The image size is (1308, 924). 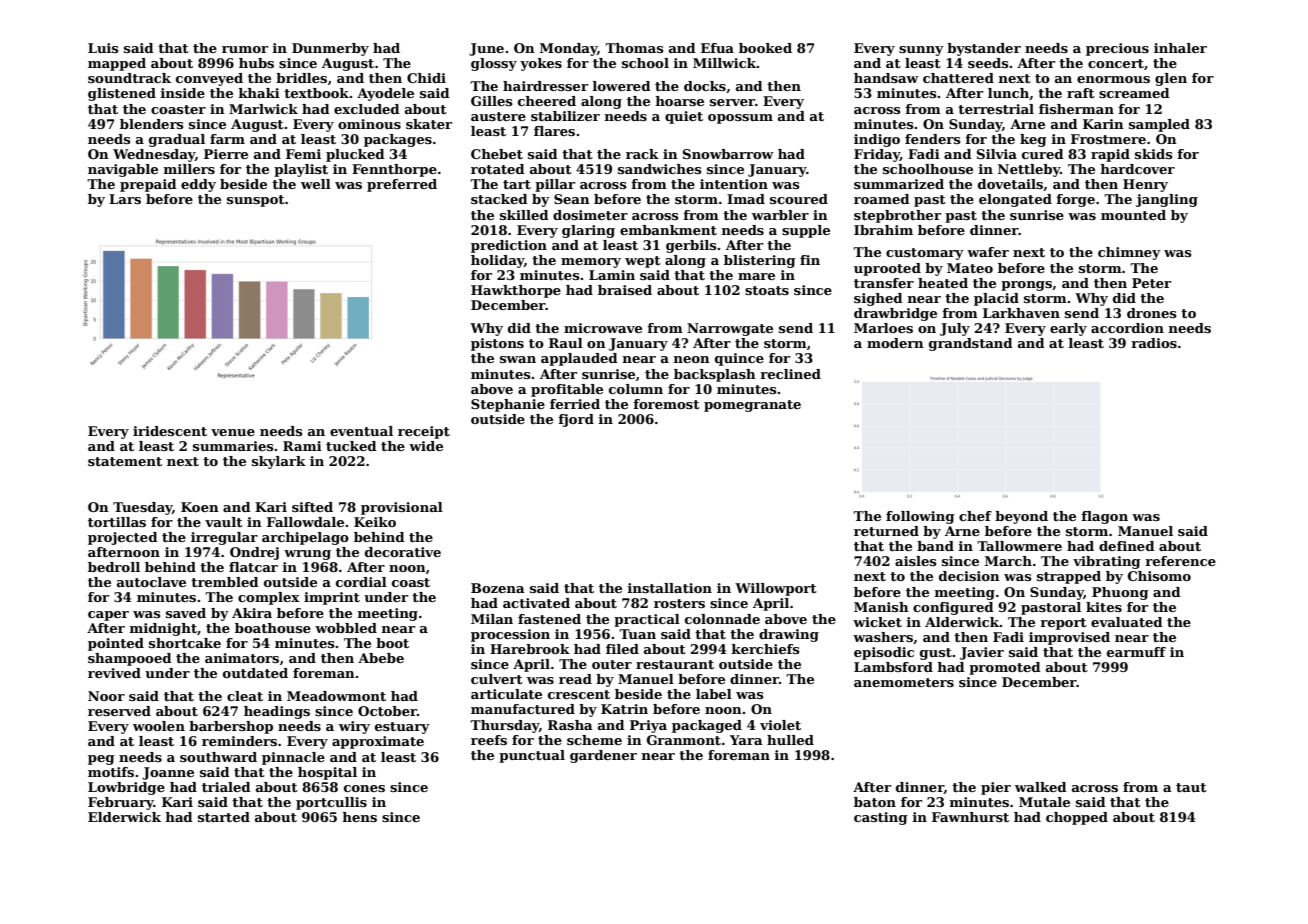 What do you see at coordinates (1136, 652) in the document?
I see `earmuff` at bounding box center [1136, 652].
